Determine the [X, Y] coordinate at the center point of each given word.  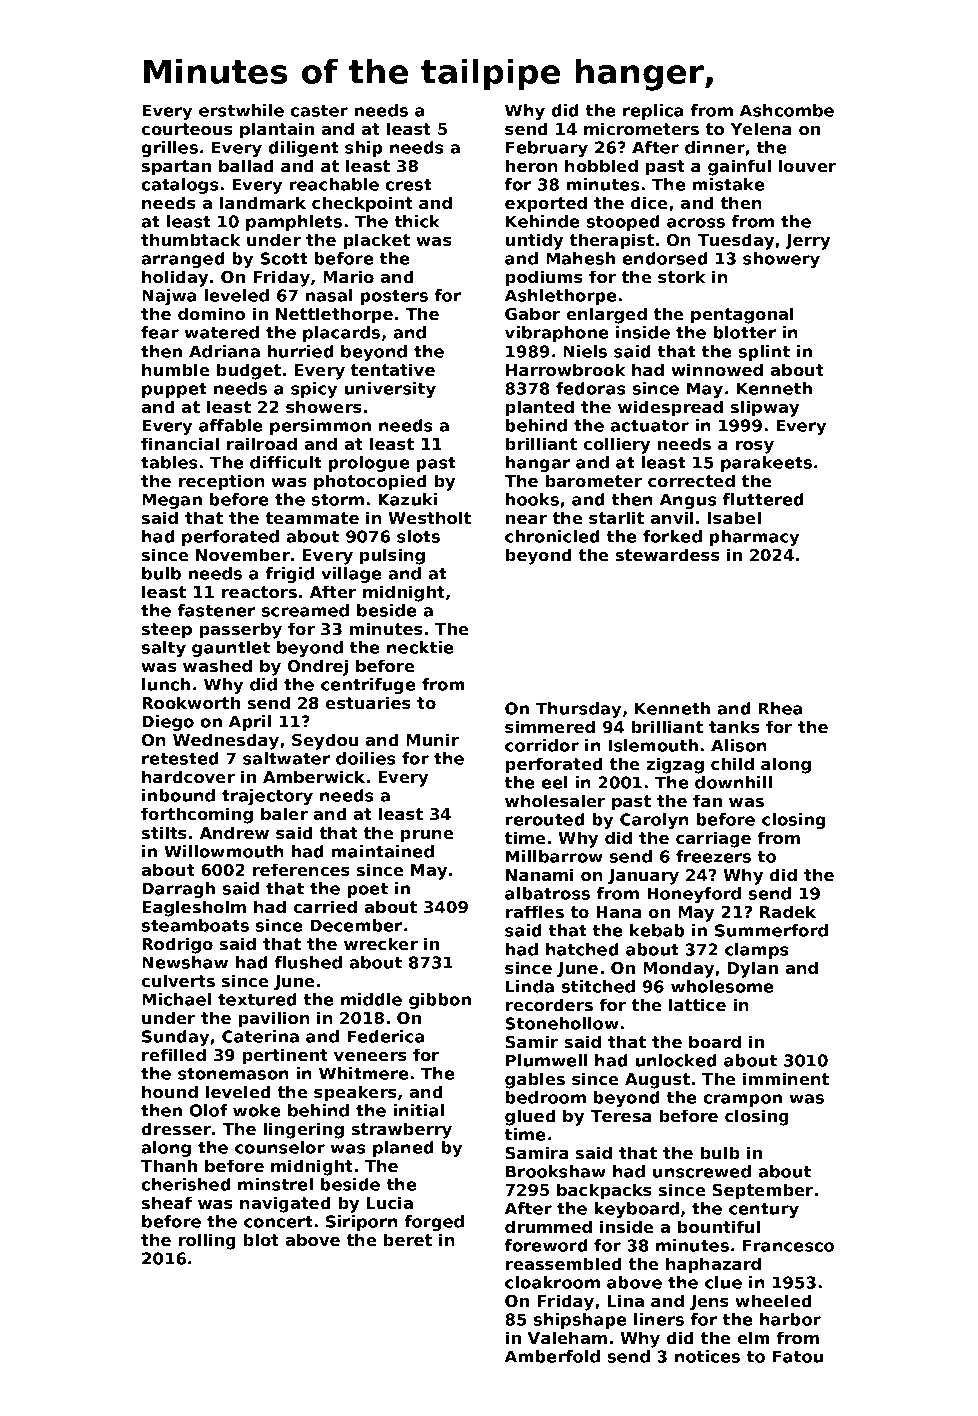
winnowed [717, 369]
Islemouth [653, 745]
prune [427, 836]
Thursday [578, 710]
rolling [207, 1241]
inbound [178, 795]
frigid [290, 575]
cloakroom [552, 1282]
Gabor [532, 313]
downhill [733, 782]
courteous [187, 129]
